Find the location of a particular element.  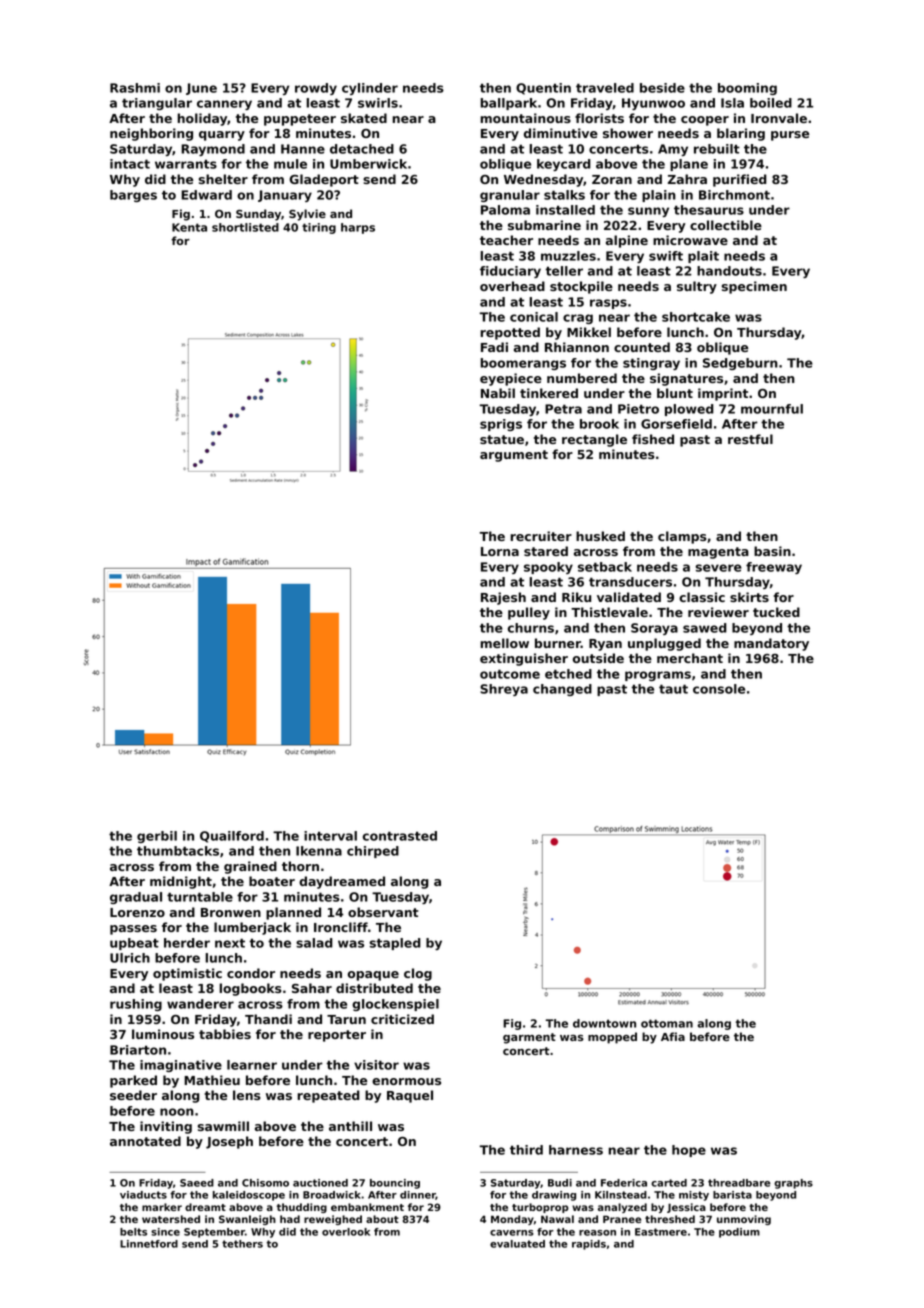

beside is located at coordinates (662, 88).
